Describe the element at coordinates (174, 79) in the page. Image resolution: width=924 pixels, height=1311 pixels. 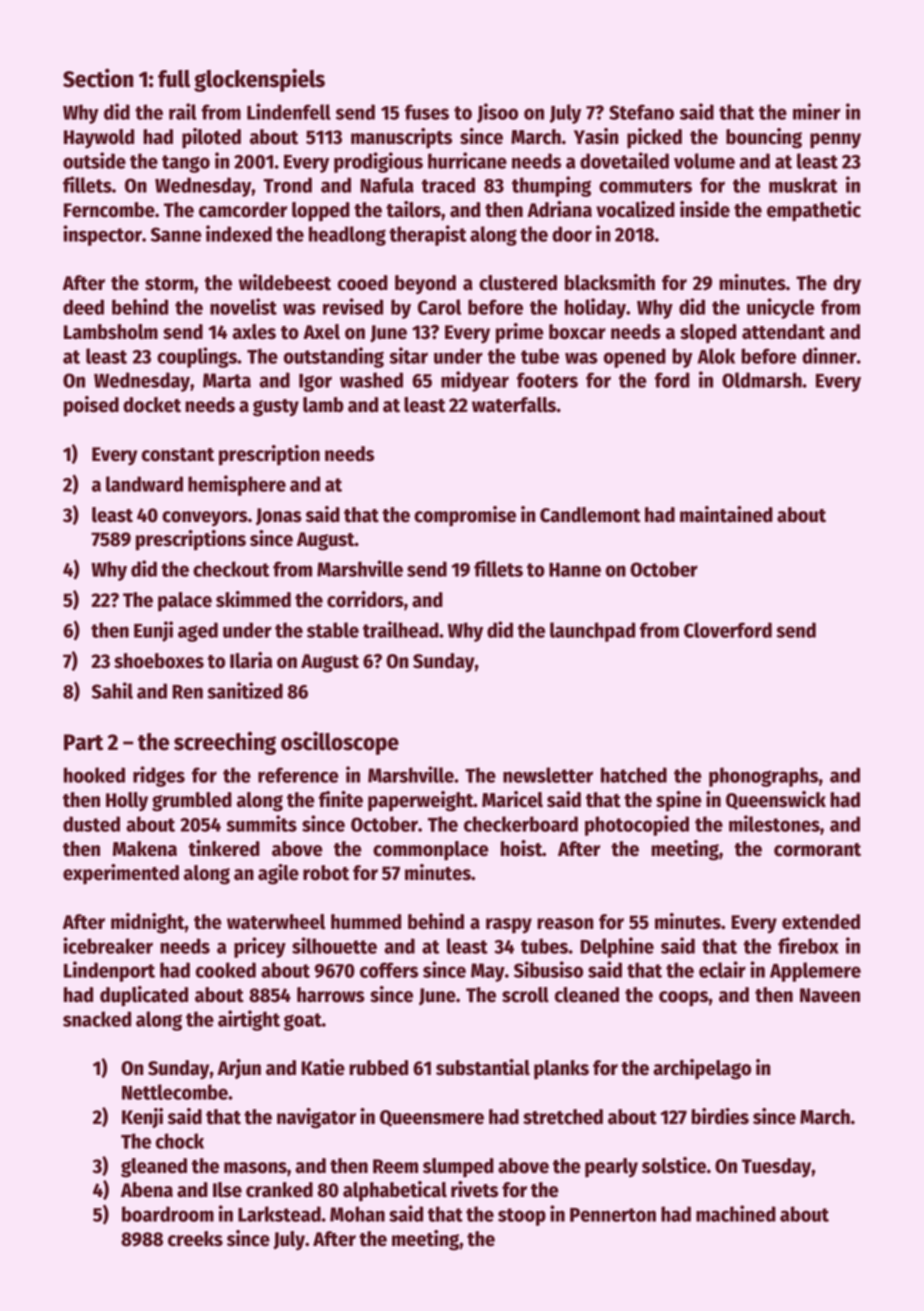
I see `full` at that location.
